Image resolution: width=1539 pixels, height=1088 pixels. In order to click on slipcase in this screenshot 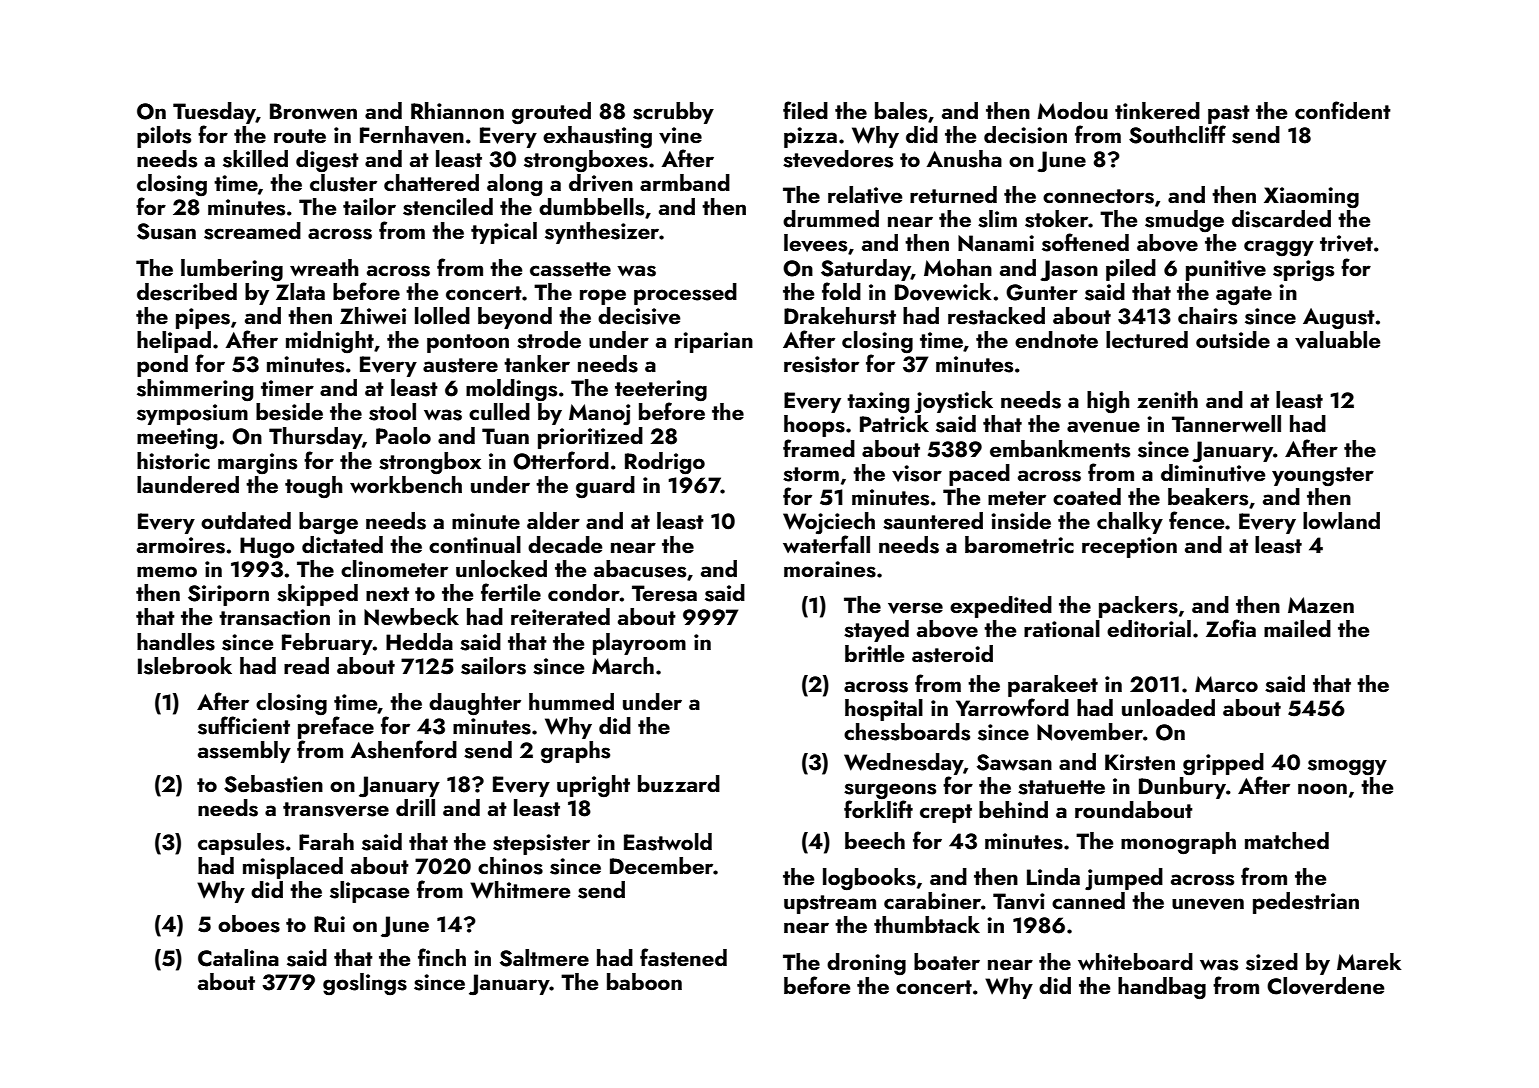, I will do `click(369, 892)`.
